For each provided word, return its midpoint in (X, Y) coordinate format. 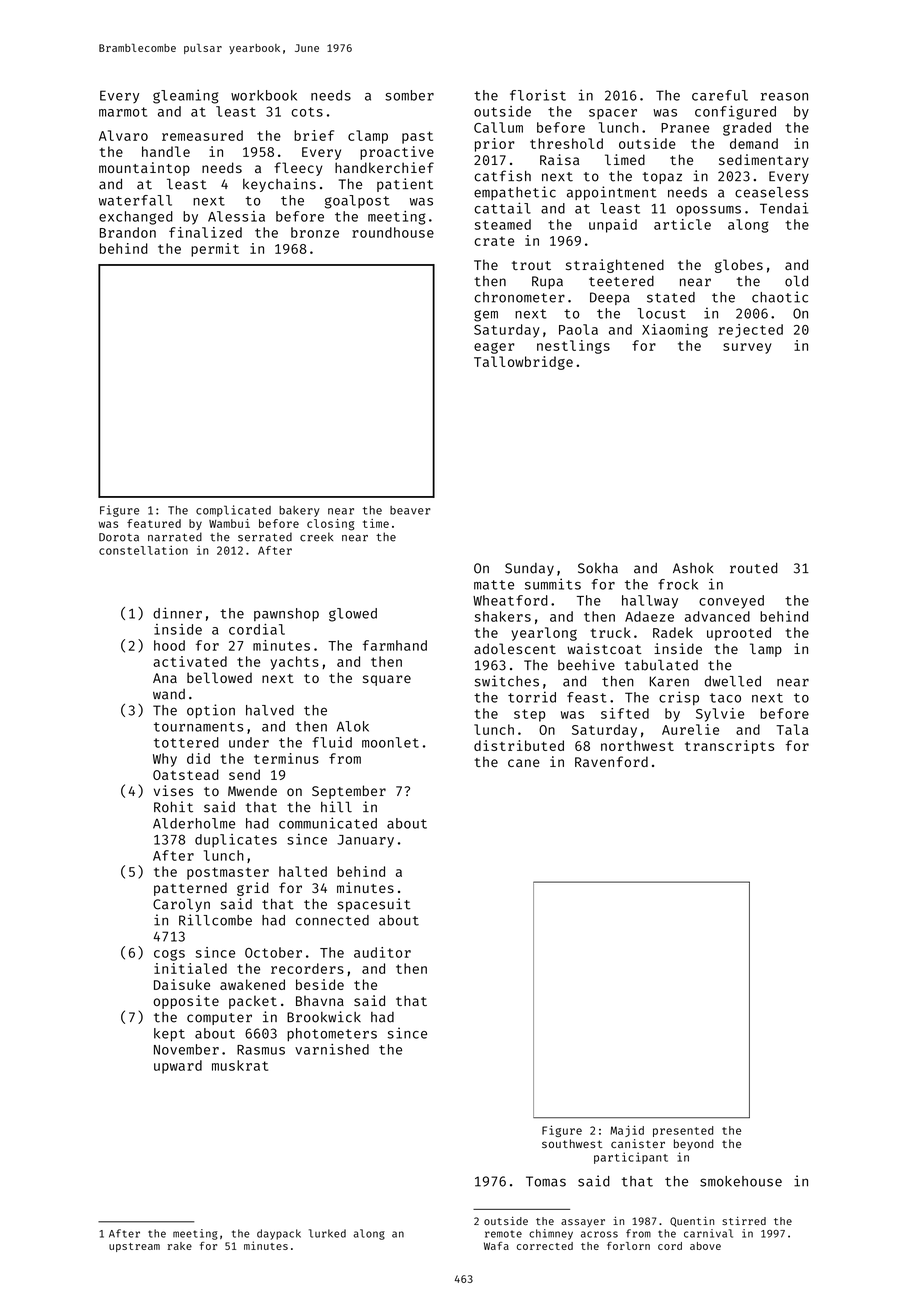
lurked (327, 1233)
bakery (299, 511)
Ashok (693, 568)
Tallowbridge (523, 363)
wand (169, 694)
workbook (264, 95)
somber (409, 95)
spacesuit (374, 905)
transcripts (729, 747)
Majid (627, 1131)
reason (784, 97)
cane (524, 763)
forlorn (628, 1246)
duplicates (236, 841)
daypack (279, 1234)
